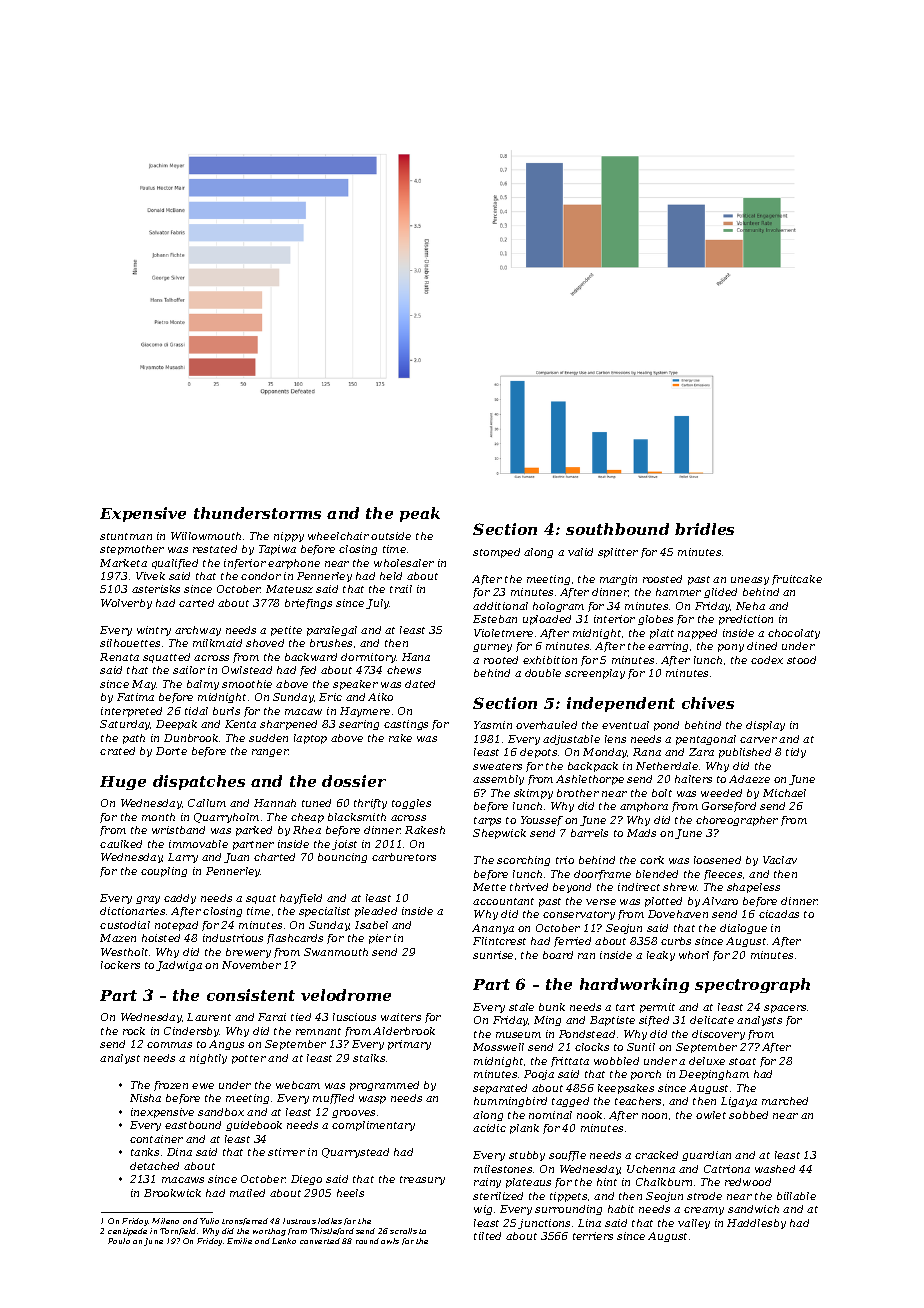 This page has width=924, height=1308. I want to click on bridles, so click(704, 529).
